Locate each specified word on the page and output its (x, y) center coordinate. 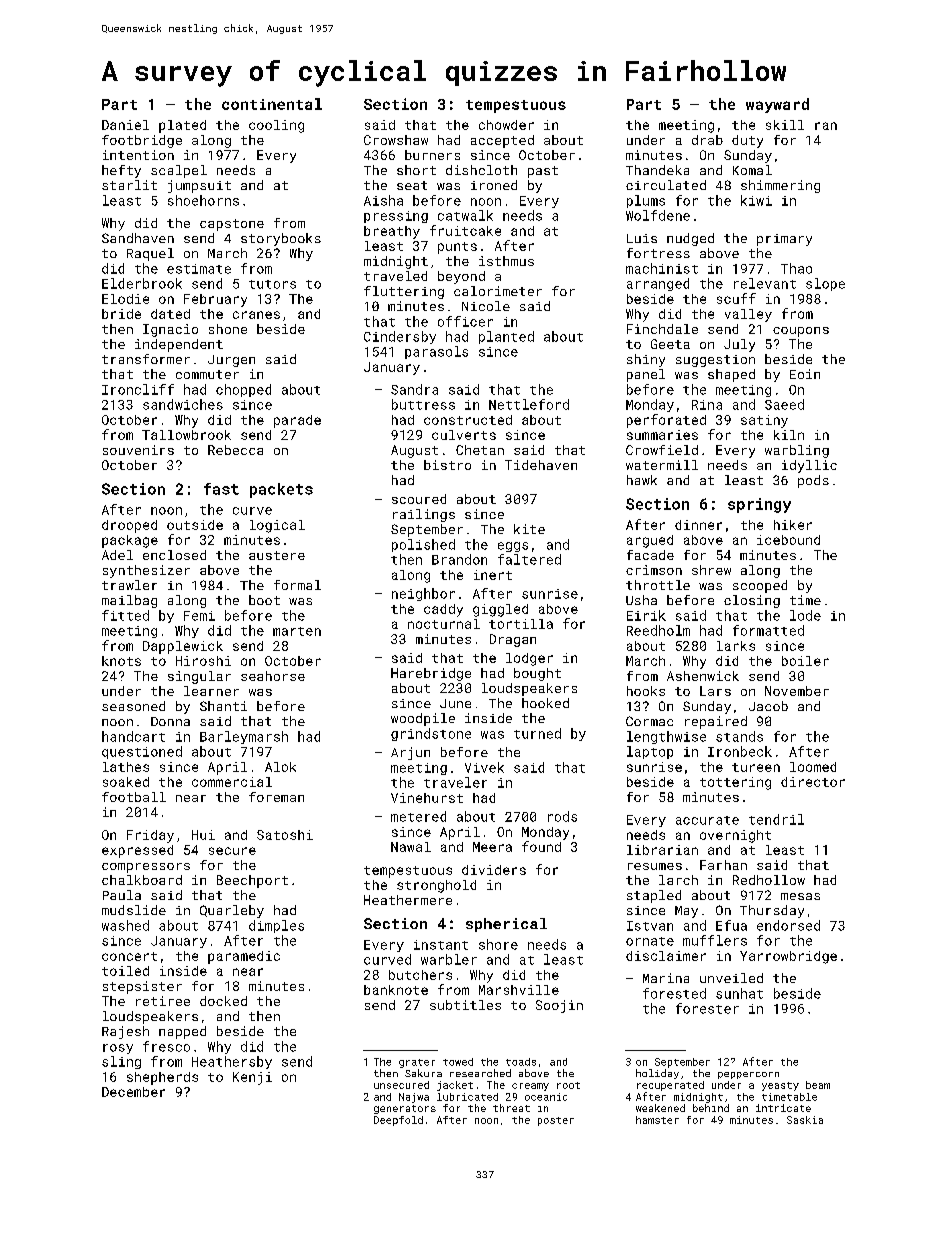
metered (418, 816)
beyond (461, 277)
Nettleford (529, 404)
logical (277, 526)
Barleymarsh (244, 737)
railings (424, 515)
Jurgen (231, 361)
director (813, 782)
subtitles (465, 1005)
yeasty (780, 1086)
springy (759, 505)
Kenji (252, 1078)
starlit (129, 185)
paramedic (244, 957)
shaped (731, 375)
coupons (801, 332)
